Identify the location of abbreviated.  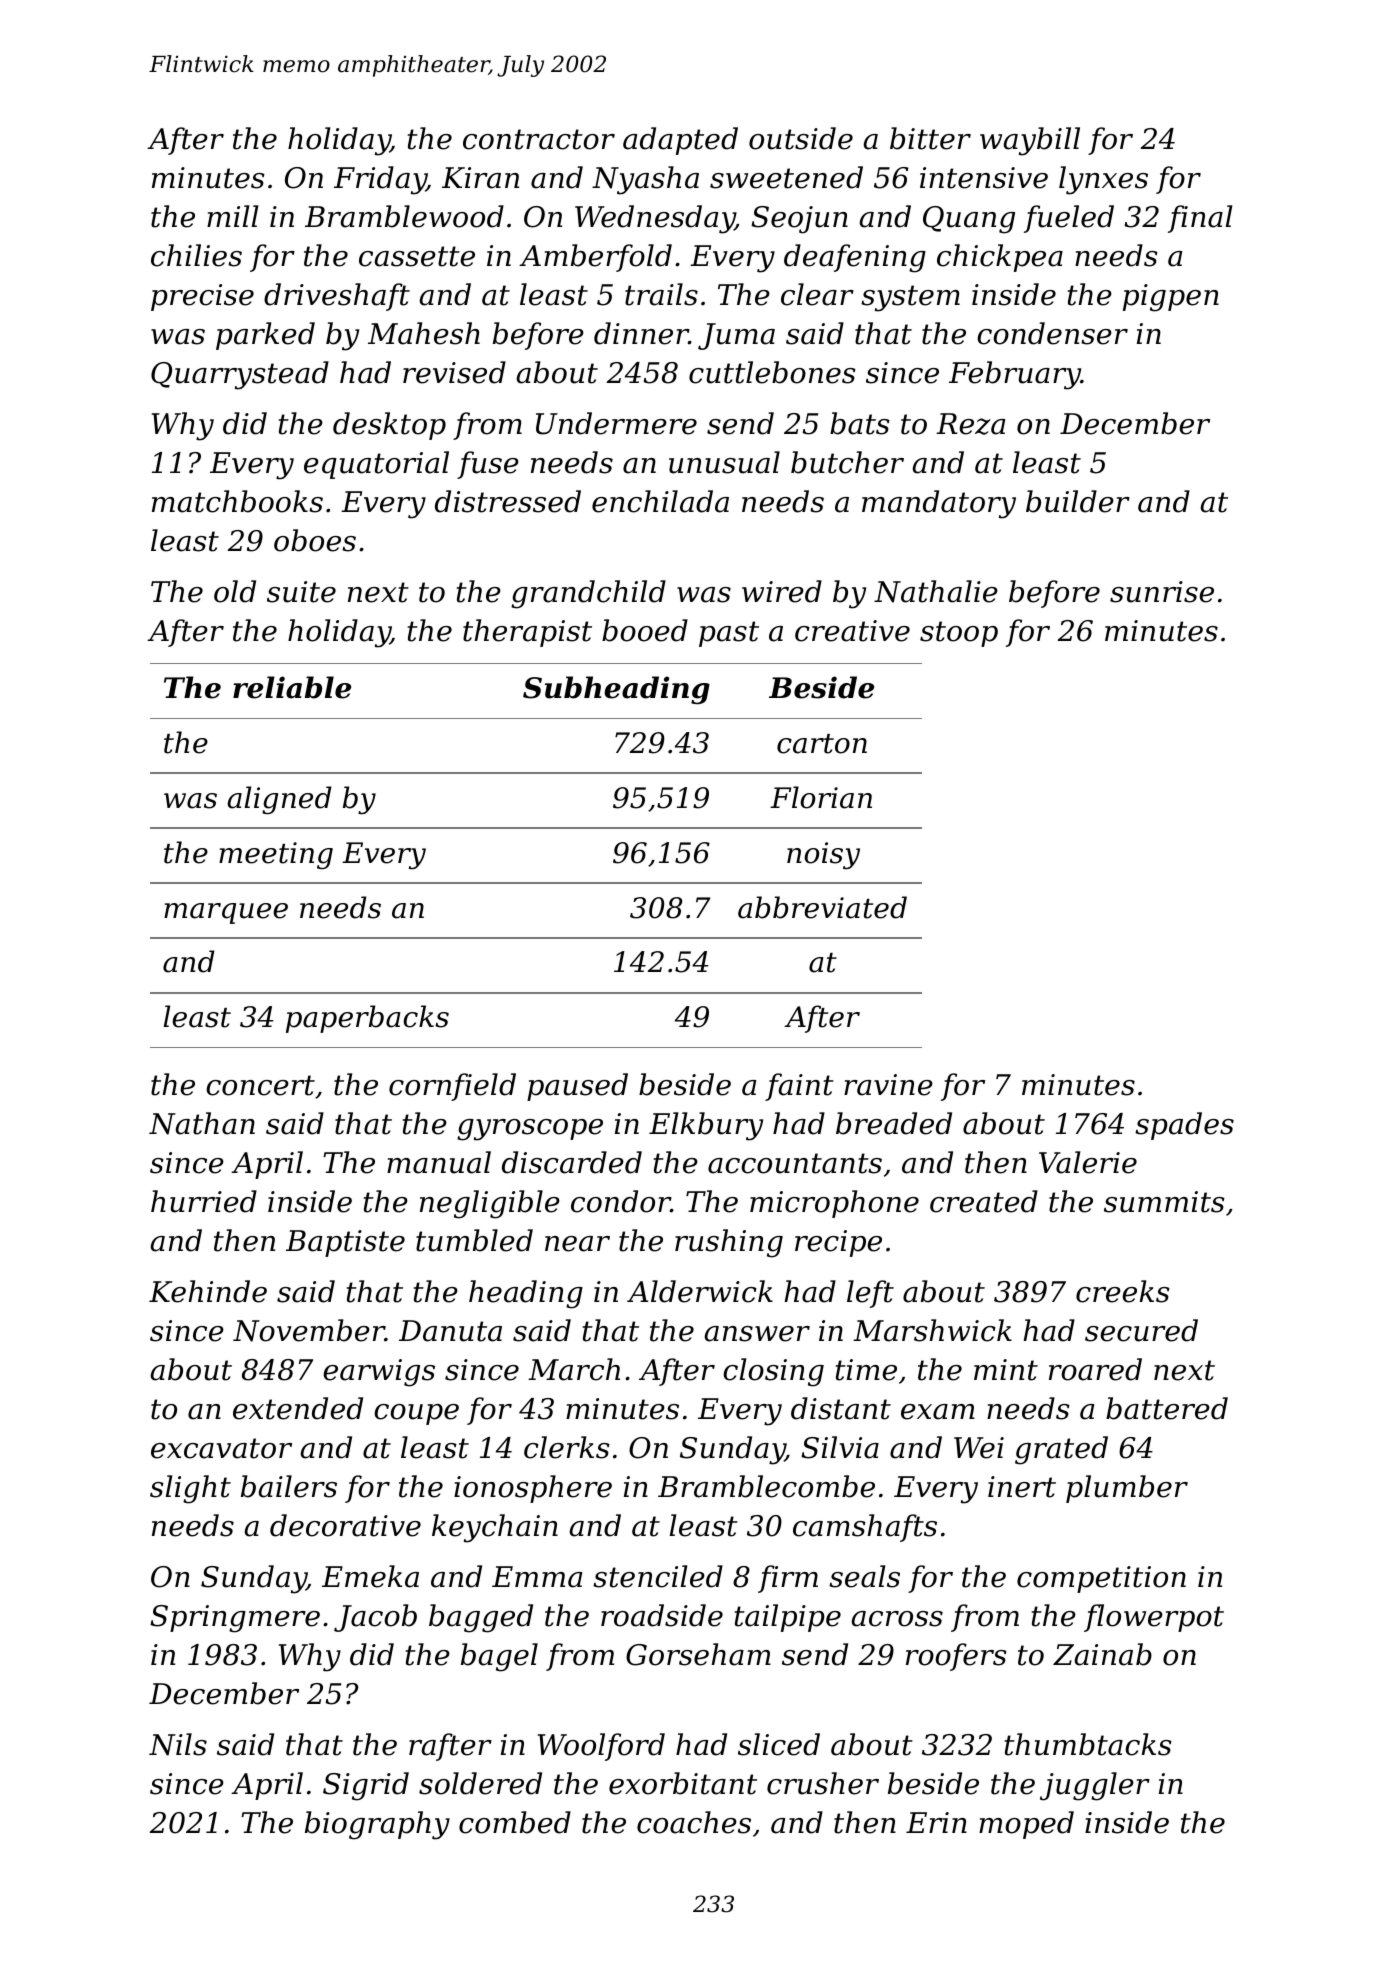
(822, 907).
